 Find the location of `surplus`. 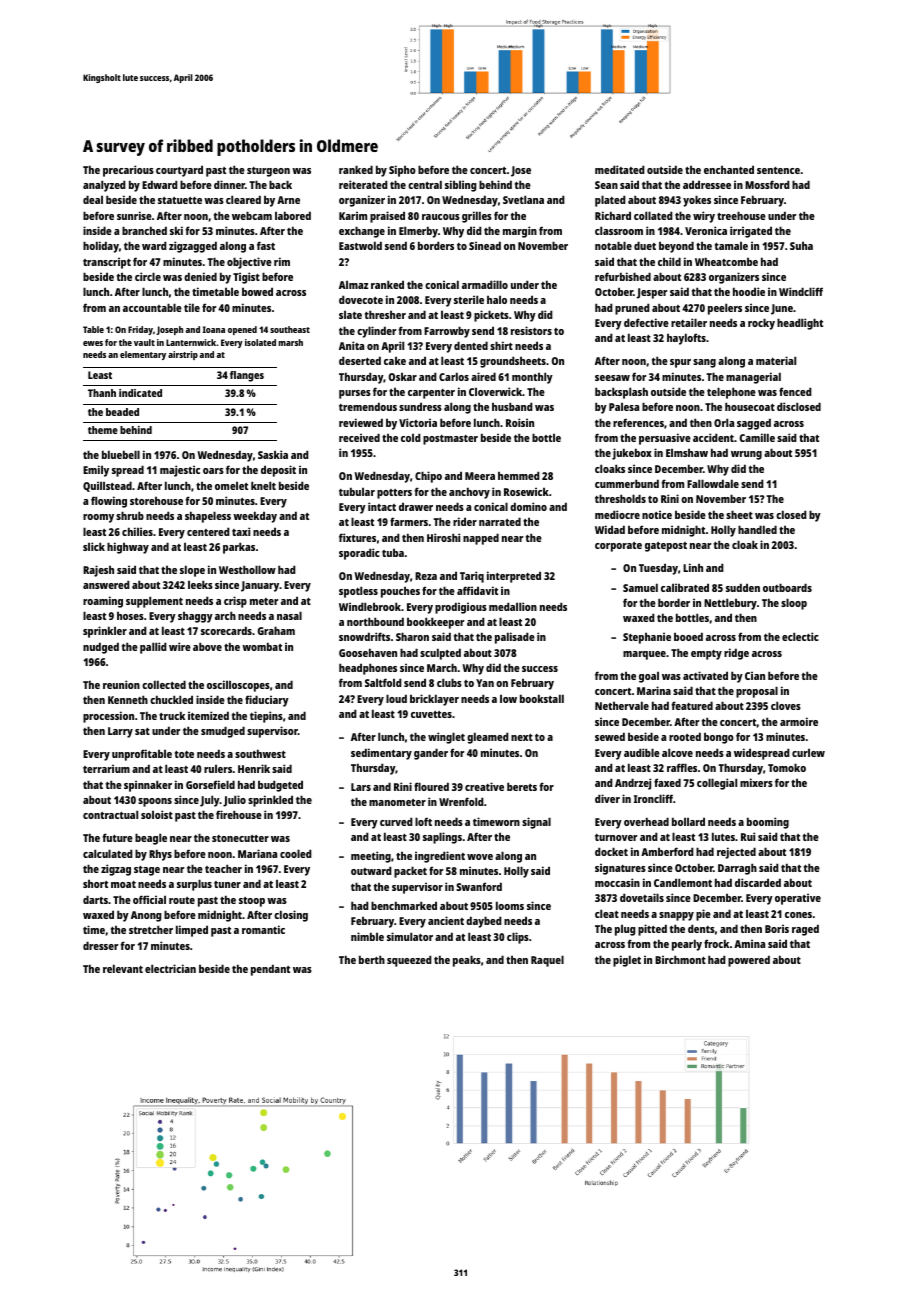

surplus is located at coordinates (194, 885).
